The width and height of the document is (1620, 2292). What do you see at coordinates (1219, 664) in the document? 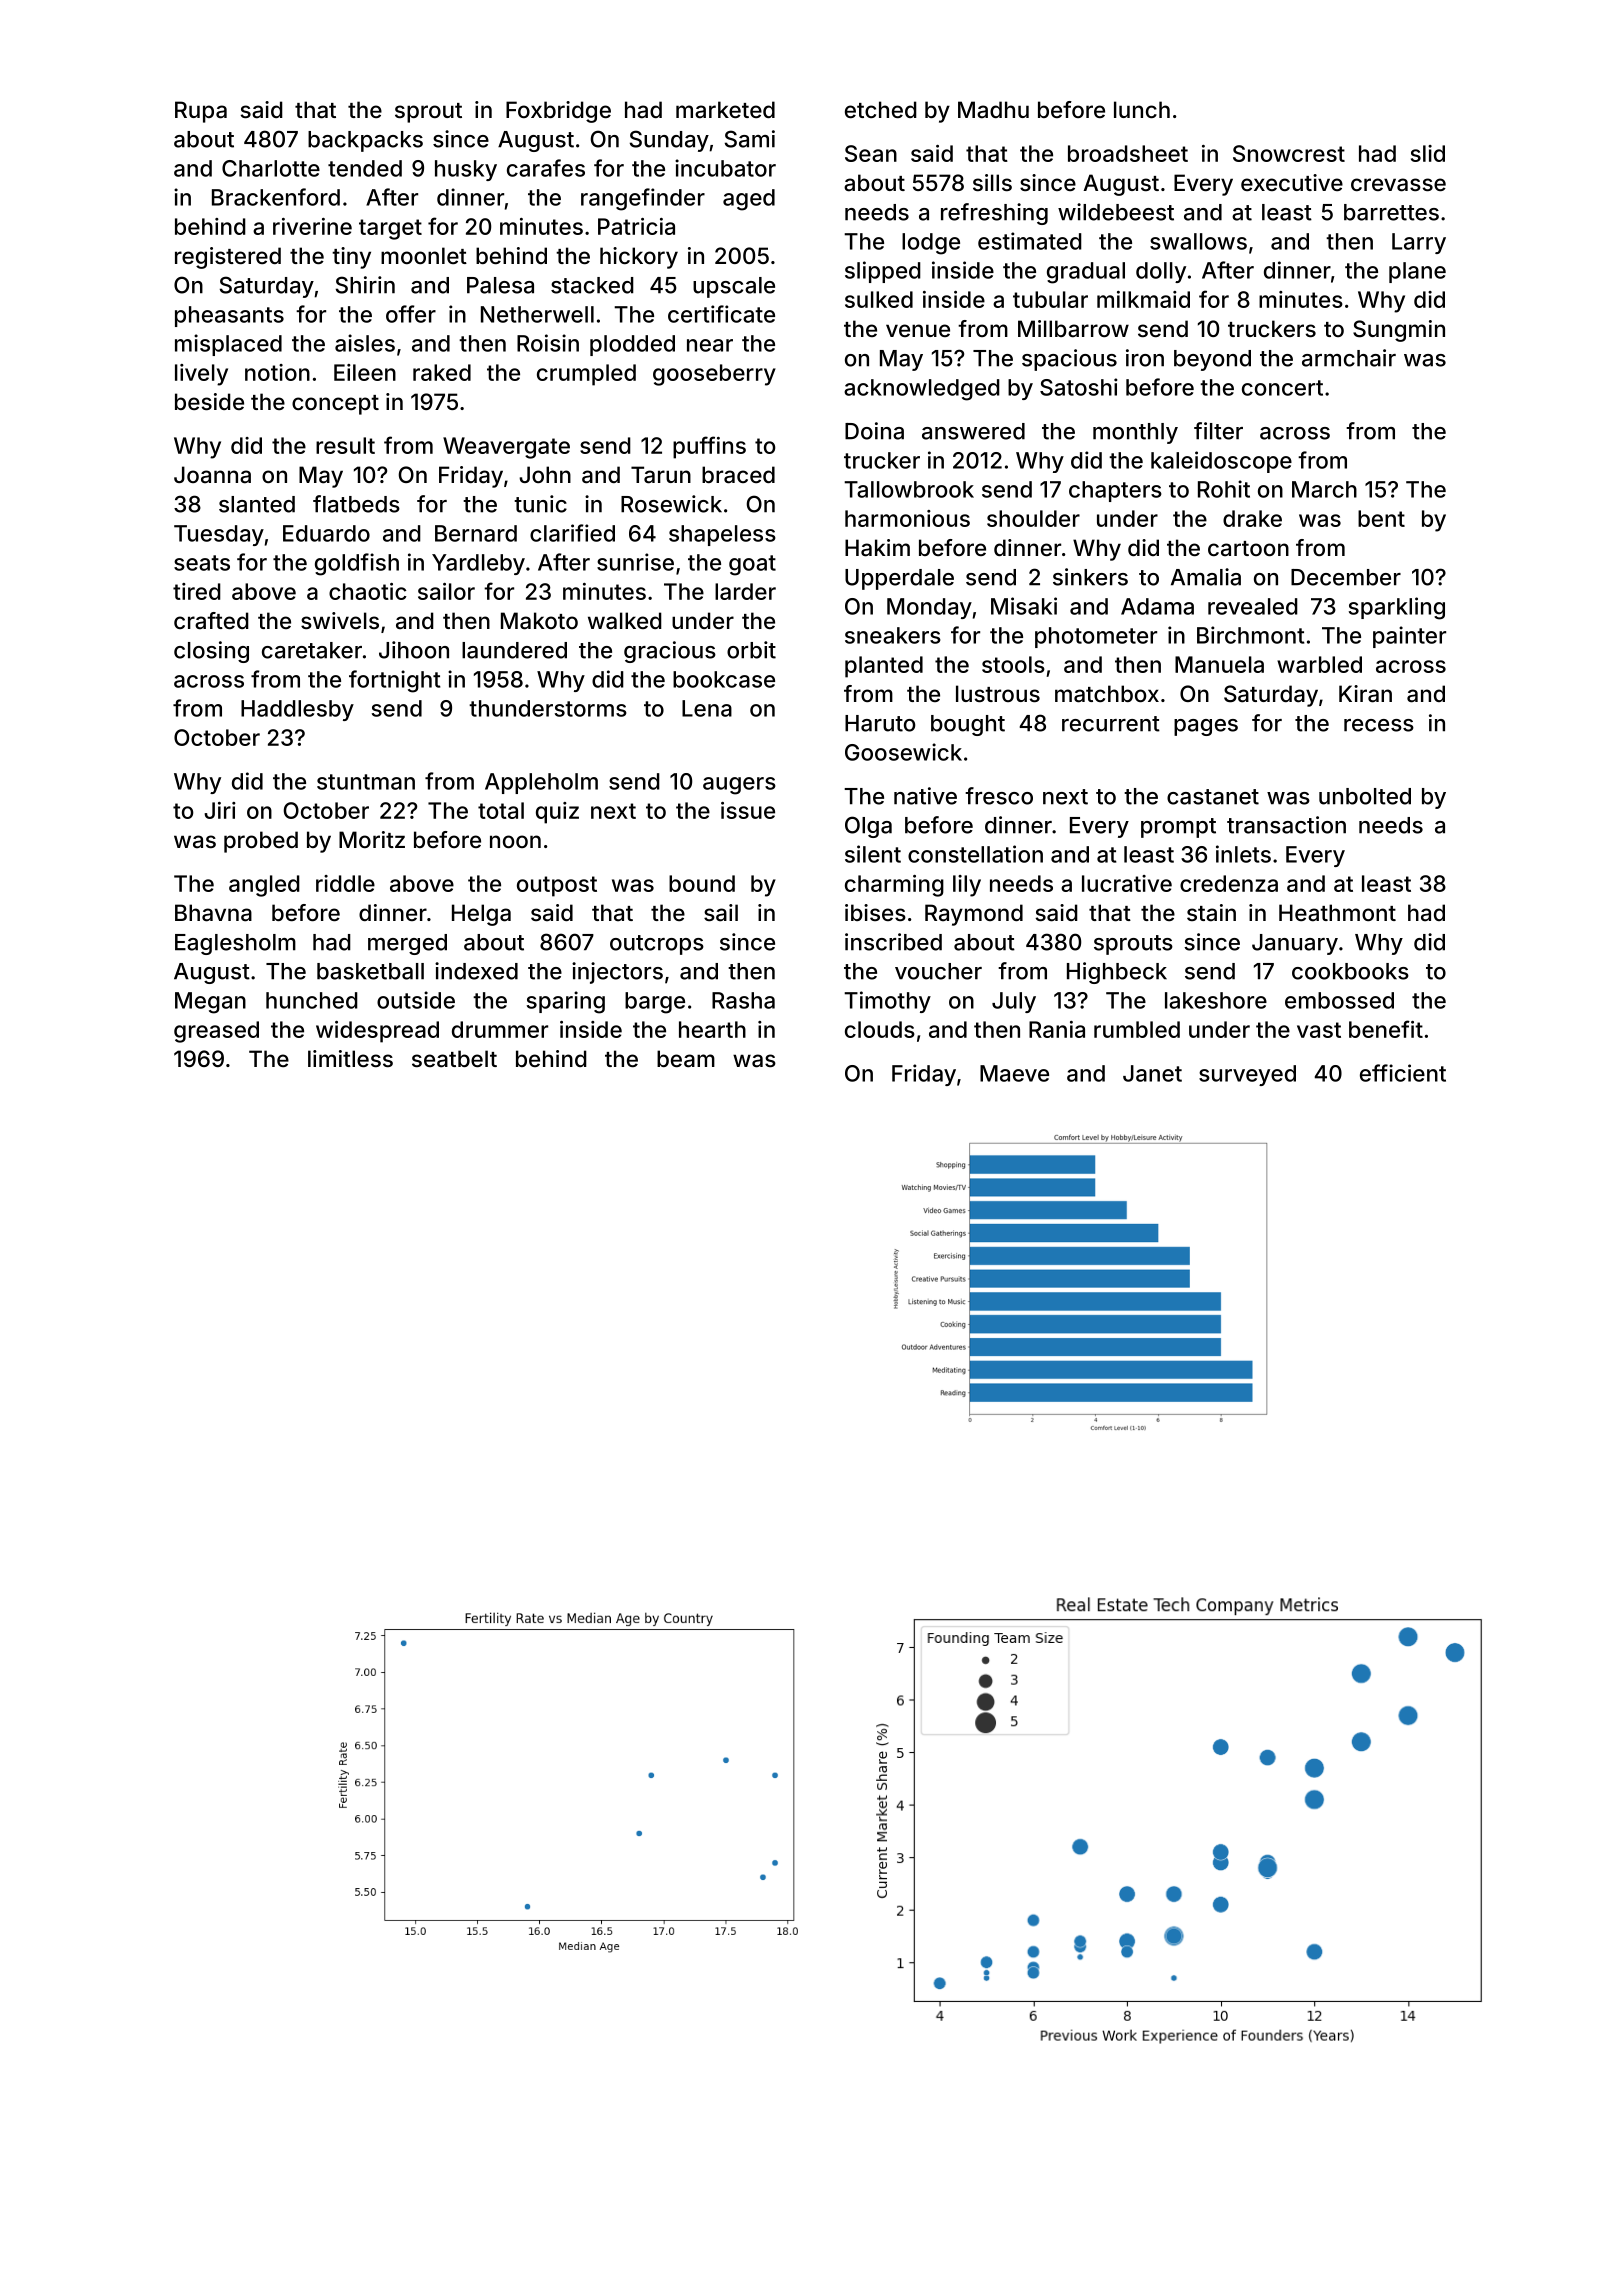
I see `Manuela` at bounding box center [1219, 664].
